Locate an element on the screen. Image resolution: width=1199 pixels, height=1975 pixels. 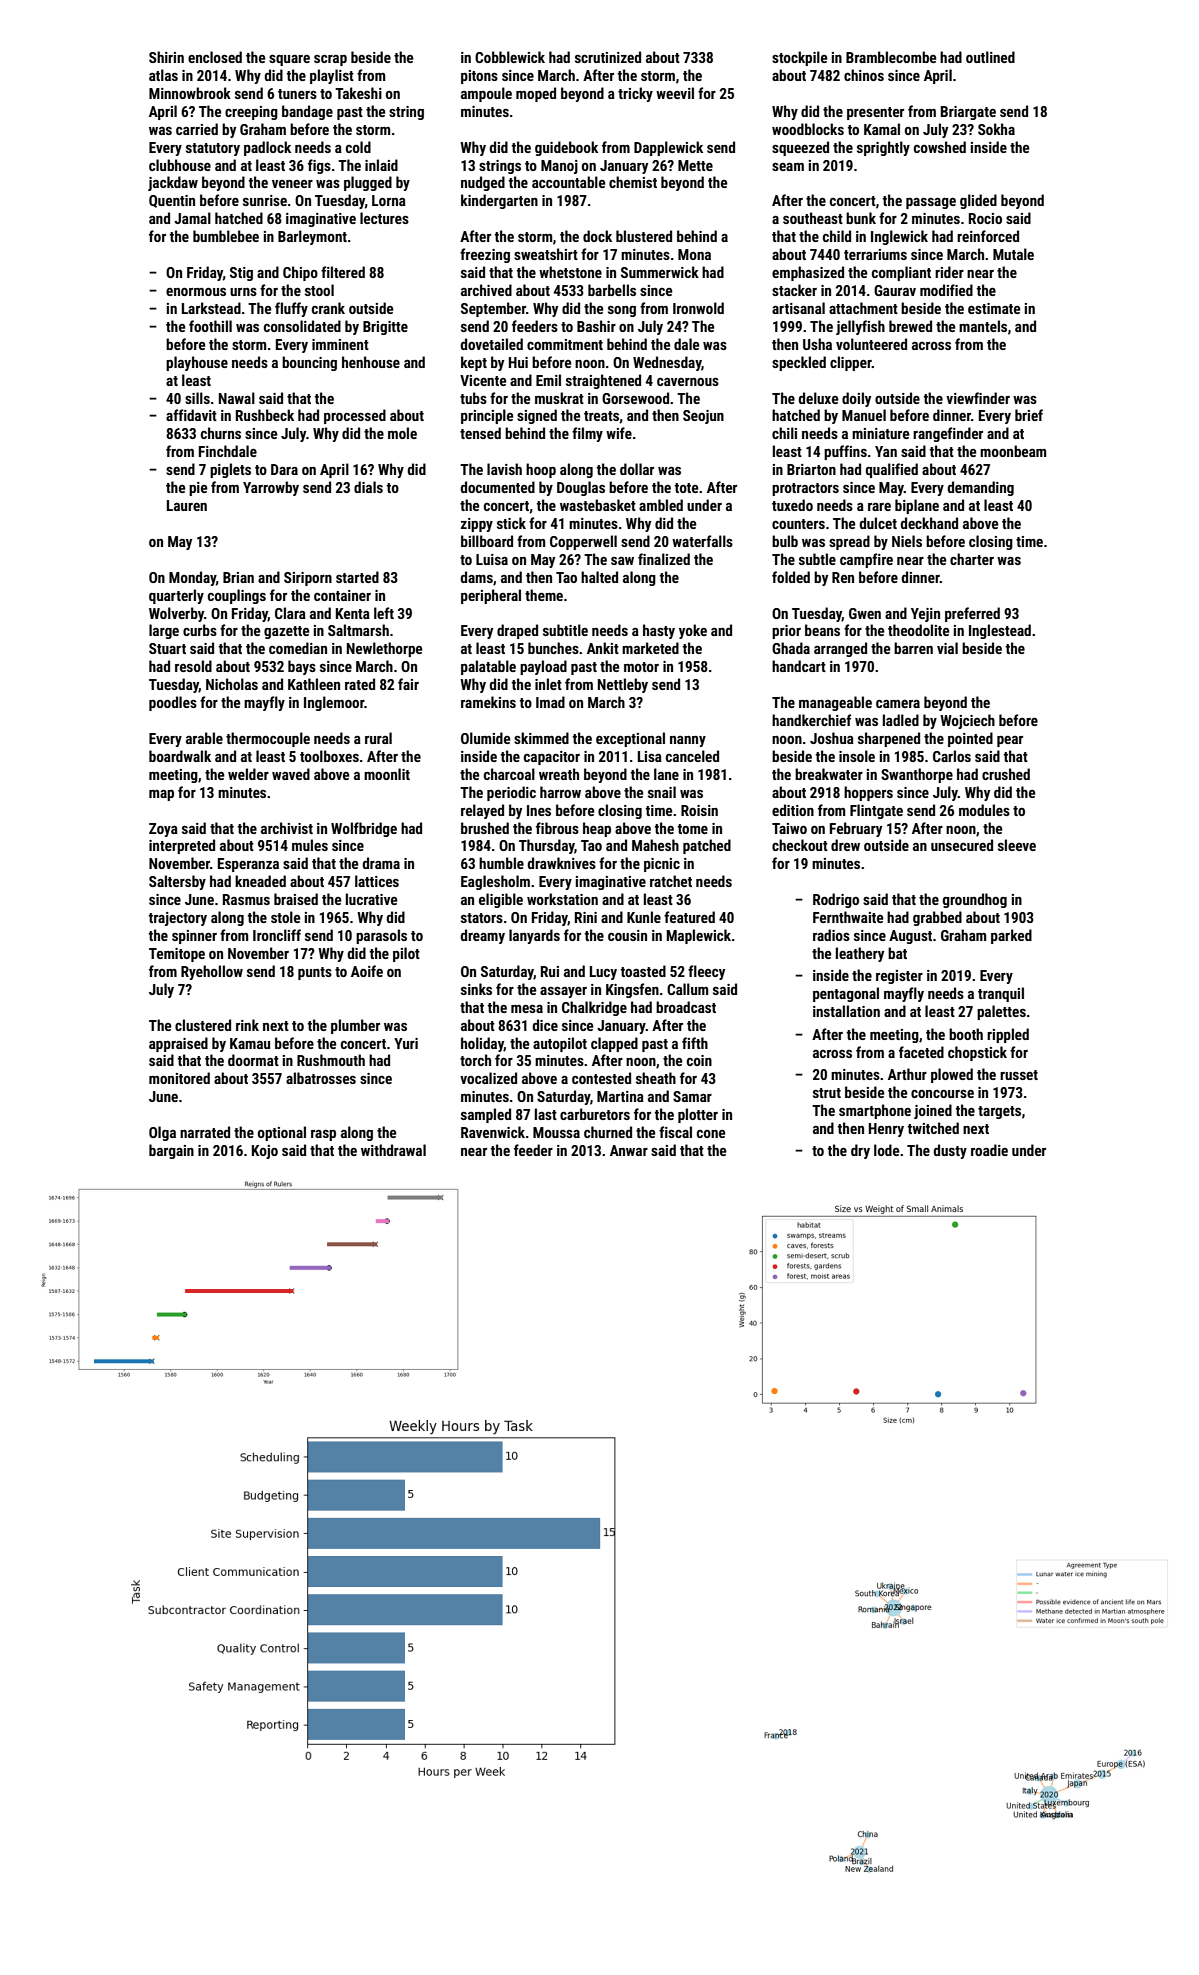
Lauren is located at coordinates (187, 505).
